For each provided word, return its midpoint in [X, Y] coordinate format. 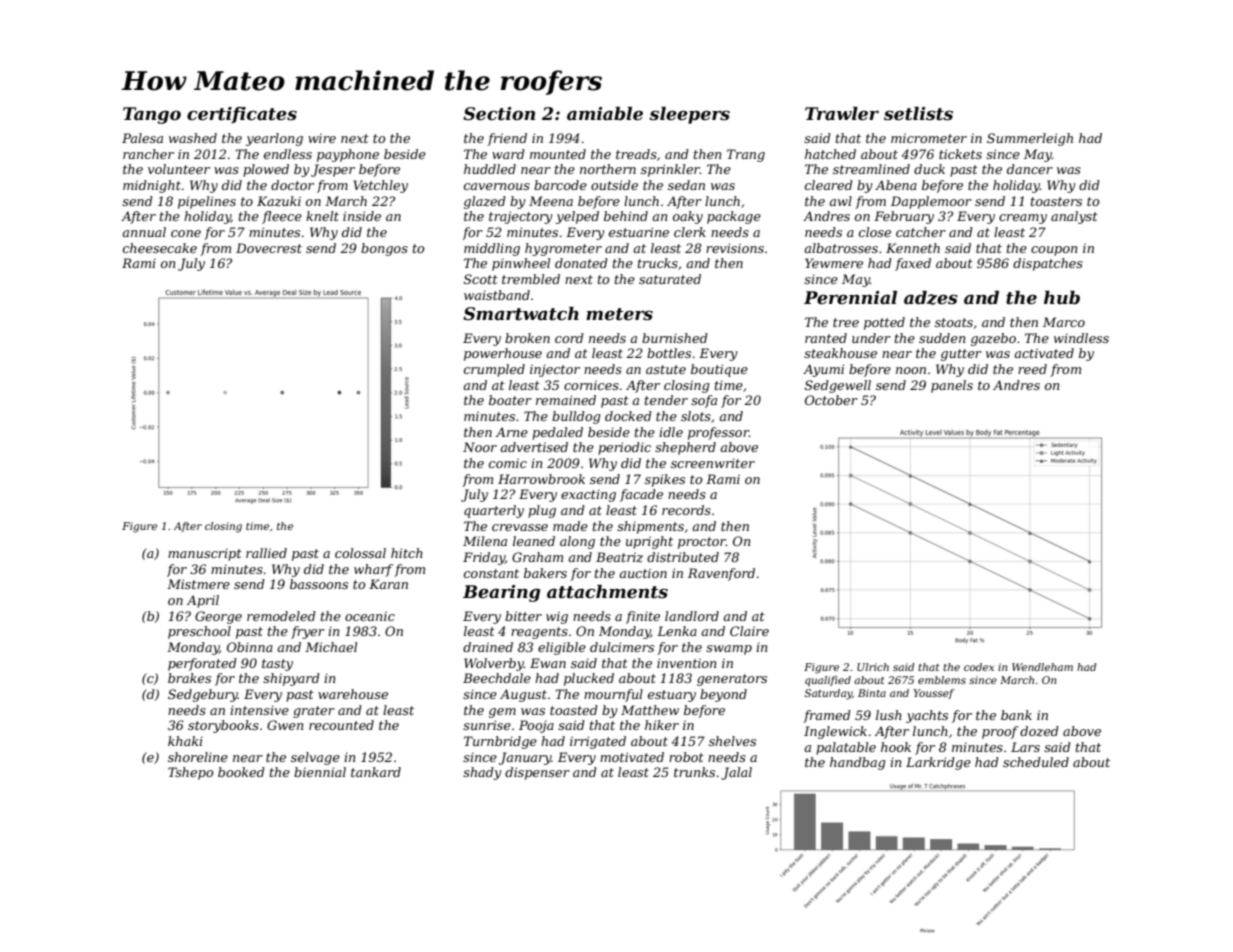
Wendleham [1042, 667]
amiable [605, 114]
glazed [485, 202]
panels [952, 386]
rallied [266, 553]
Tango [152, 115]
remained [566, 400]
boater [510, 400]
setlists [918, 114]
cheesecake [160, 248]
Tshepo [190, 773]
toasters [1056, 201]
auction [643, 573]
